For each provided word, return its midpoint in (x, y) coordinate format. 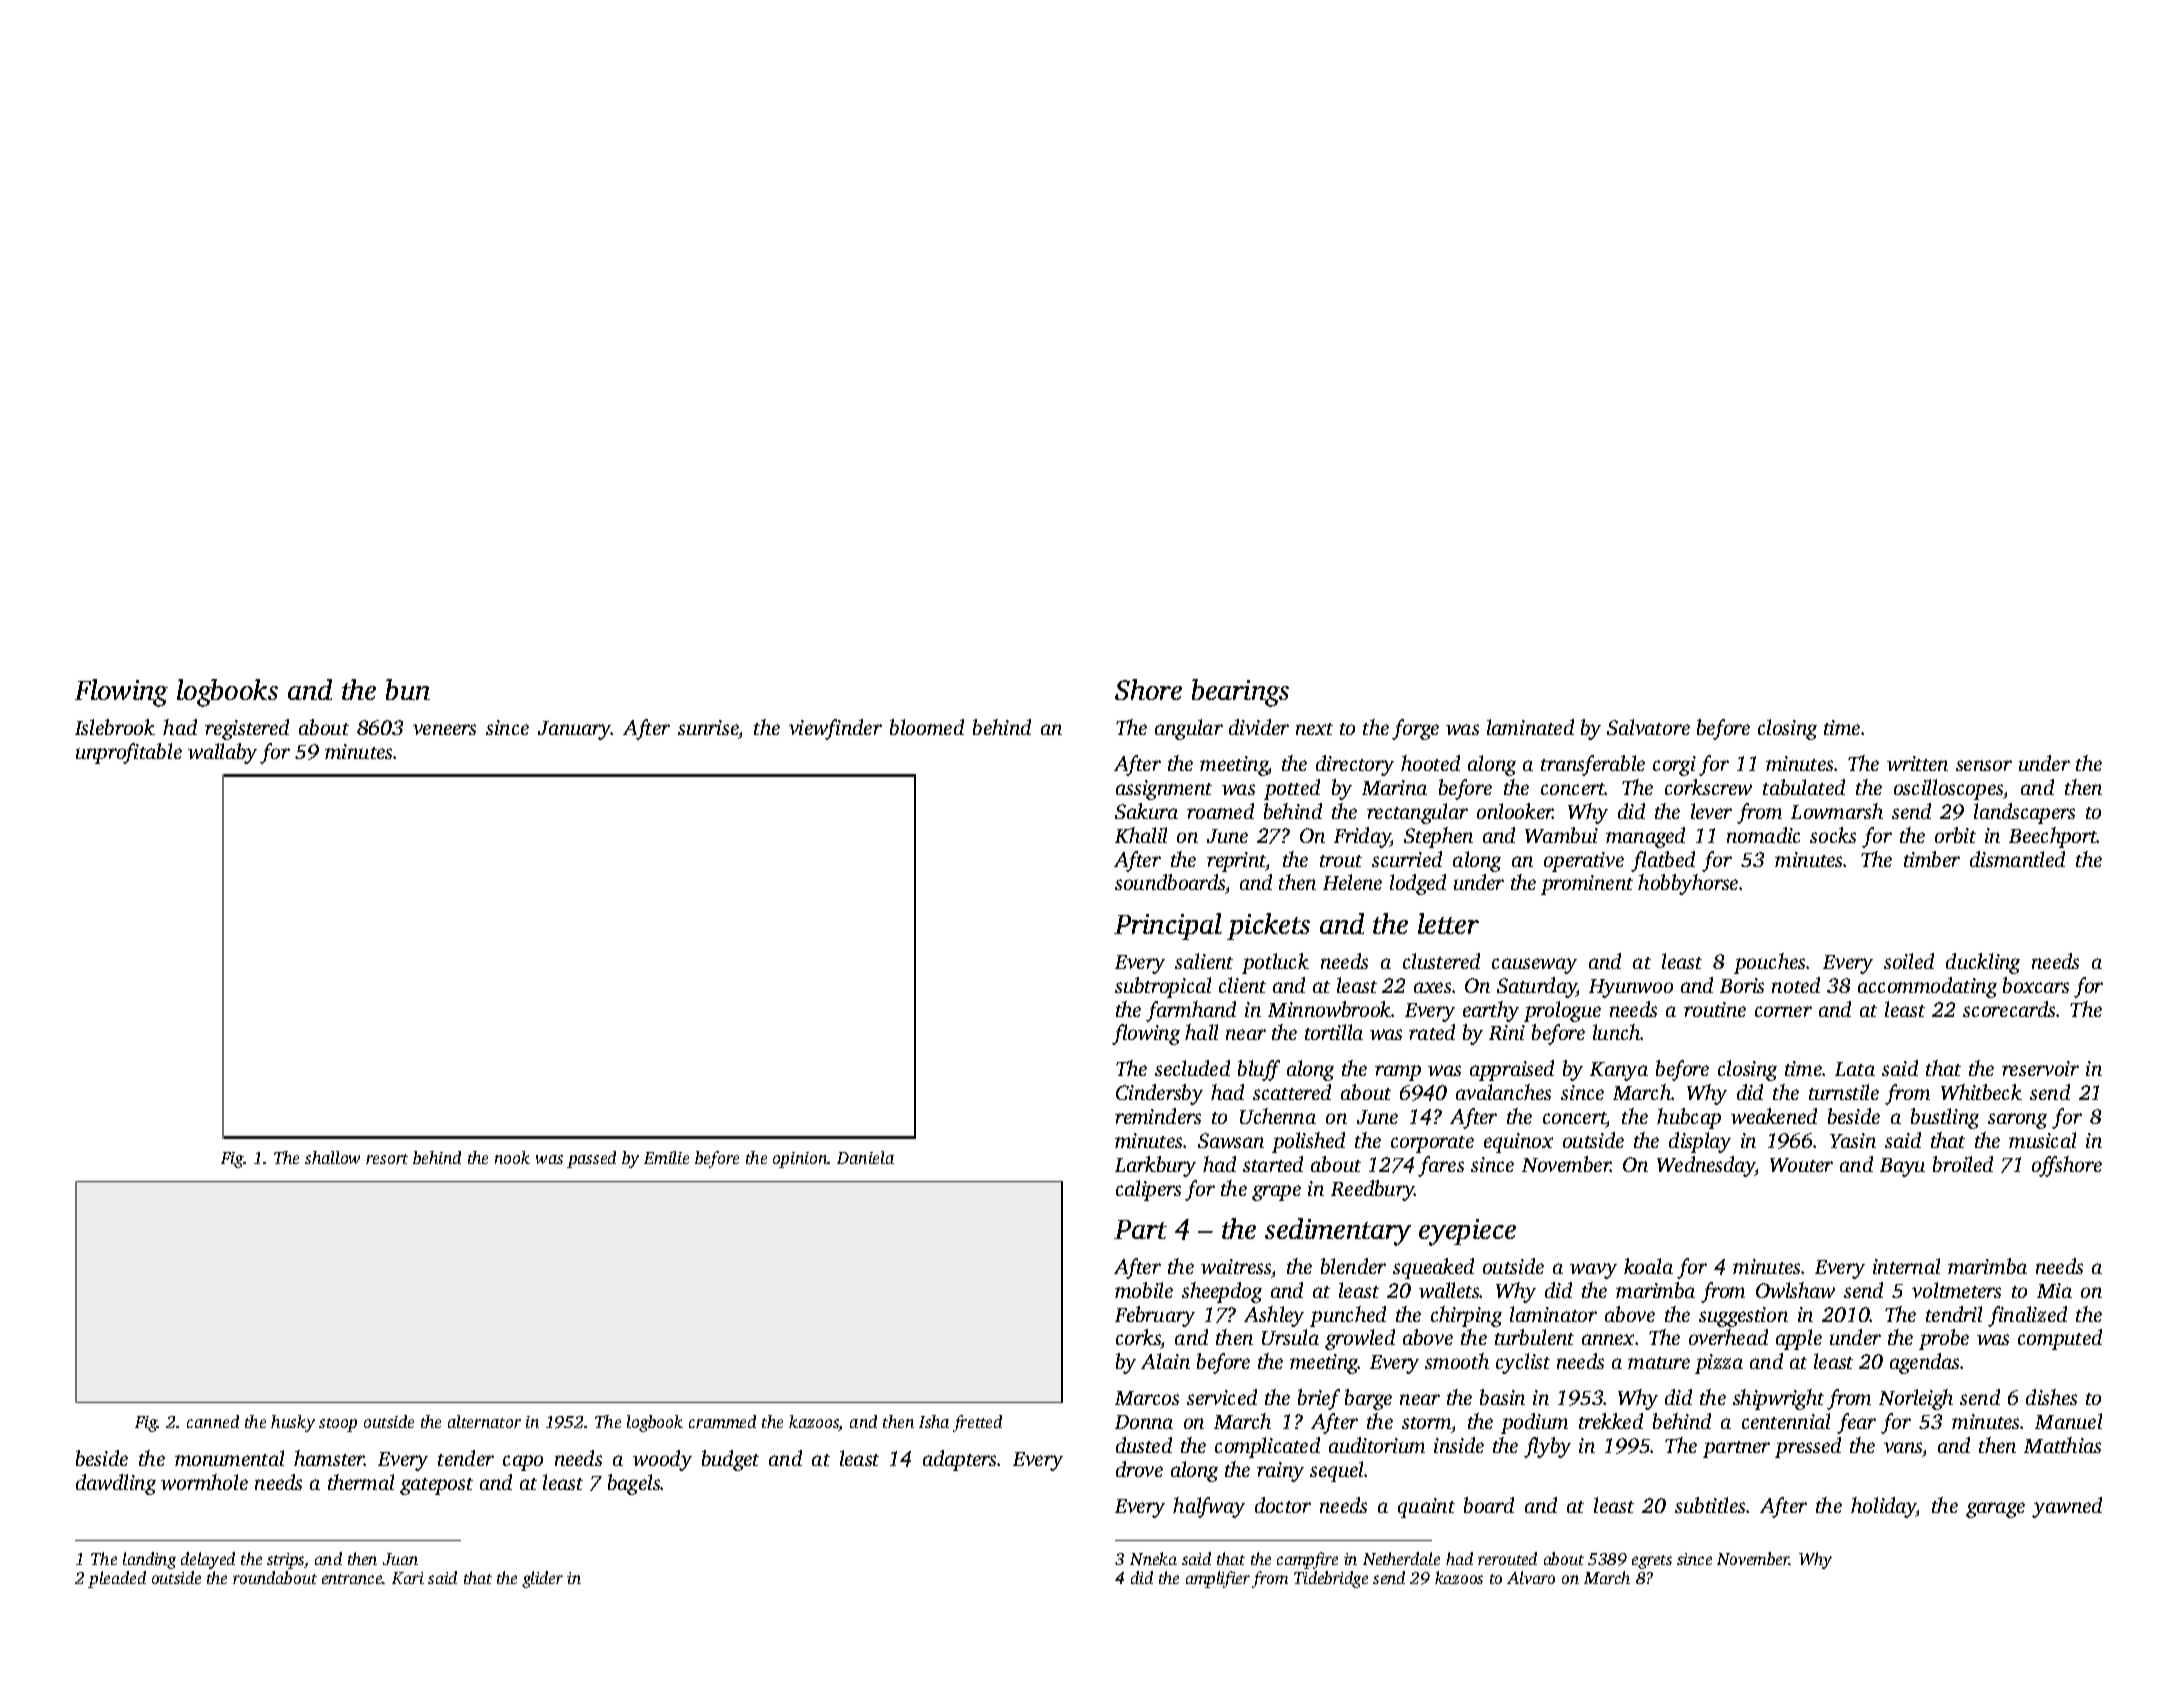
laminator (1553, 1314)
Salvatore (1648, 727)
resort (387, 1159)
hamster (329, 1458)
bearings (1240, 693)
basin (1502, 1397)
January (574, 730)
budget (730, 1460)
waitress (1236, 1266)
